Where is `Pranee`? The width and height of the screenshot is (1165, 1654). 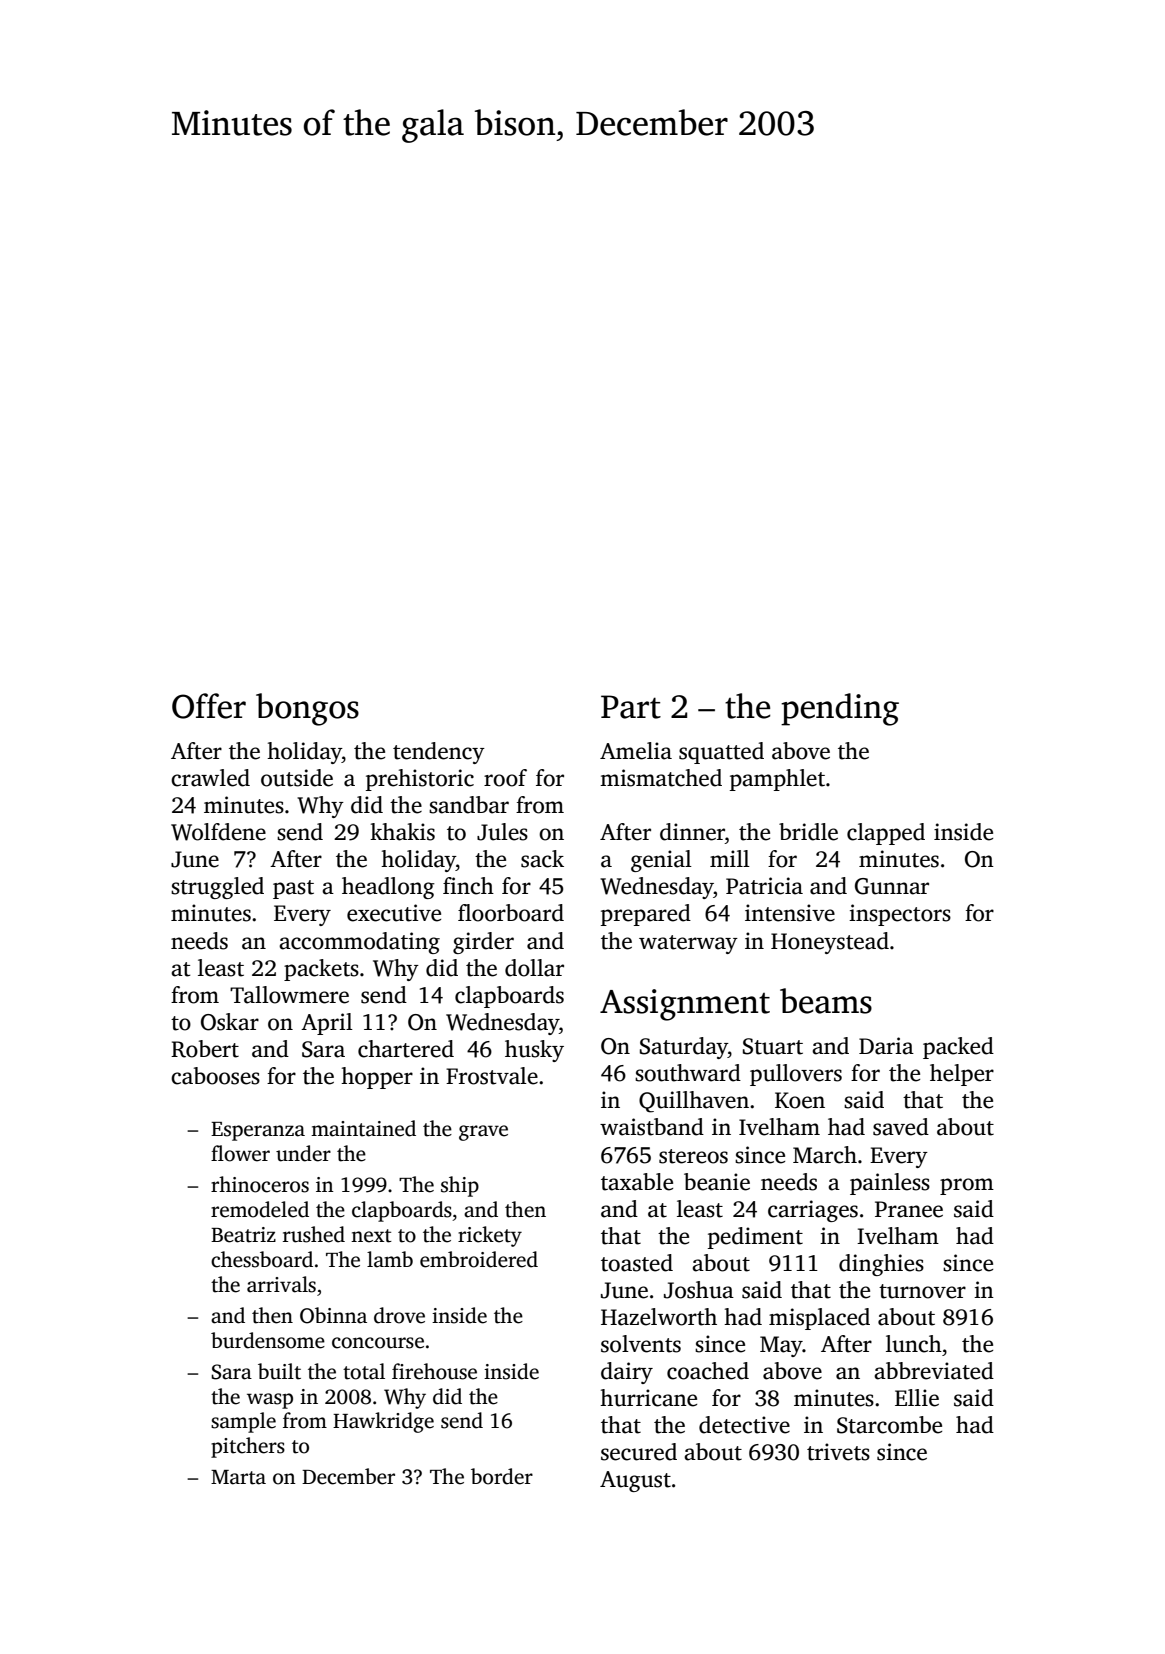
Pranee is located at coordinates (909, 1209).
